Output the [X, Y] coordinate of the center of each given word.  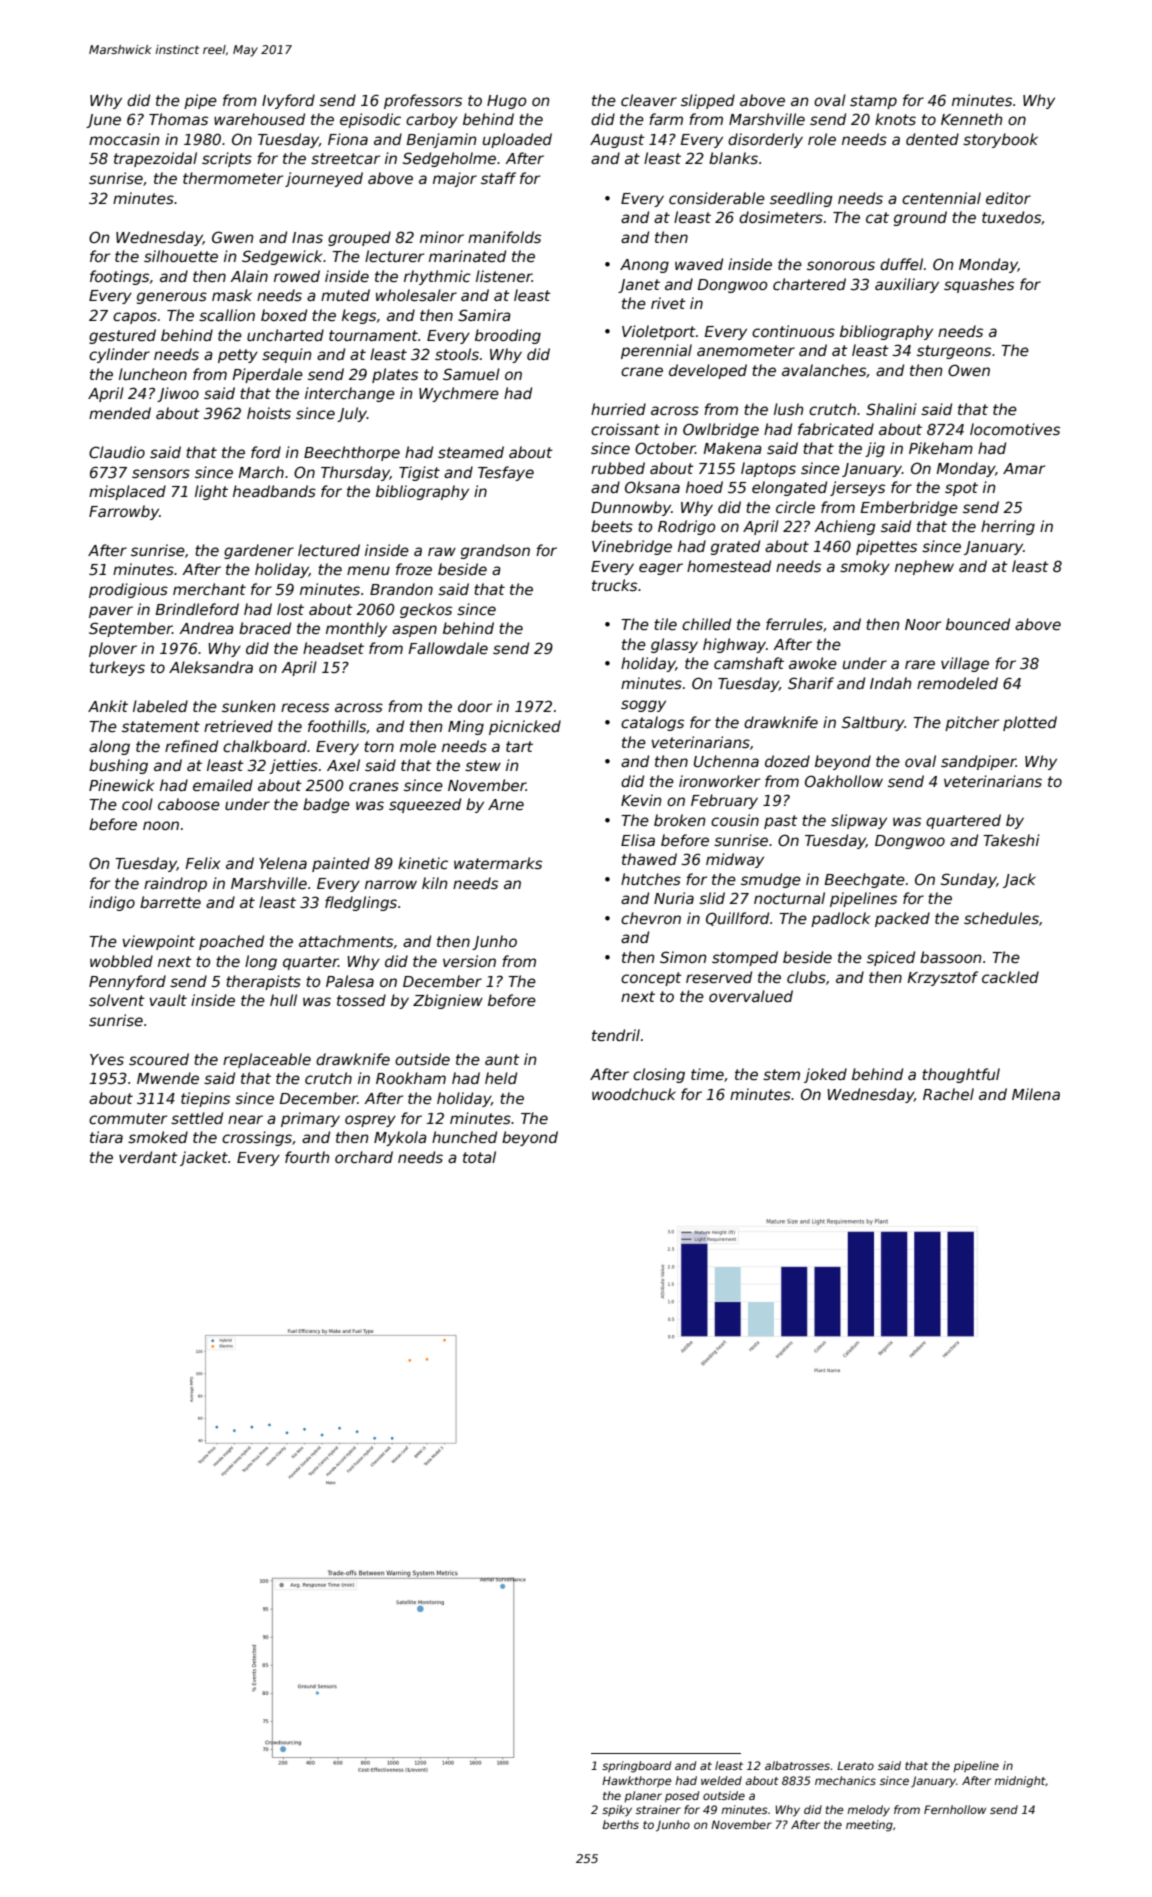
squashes [979, 285]
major [455, 179]
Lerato [855, 1765]
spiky [617, 1811]
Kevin [641, 800]
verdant [148, 1157]
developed [708, 371]
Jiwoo [178, 394]
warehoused [259, 119]
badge [326, 805]
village [965, 664]
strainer [658, 1809]
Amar [1024, 468]
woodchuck [634, 1094]
